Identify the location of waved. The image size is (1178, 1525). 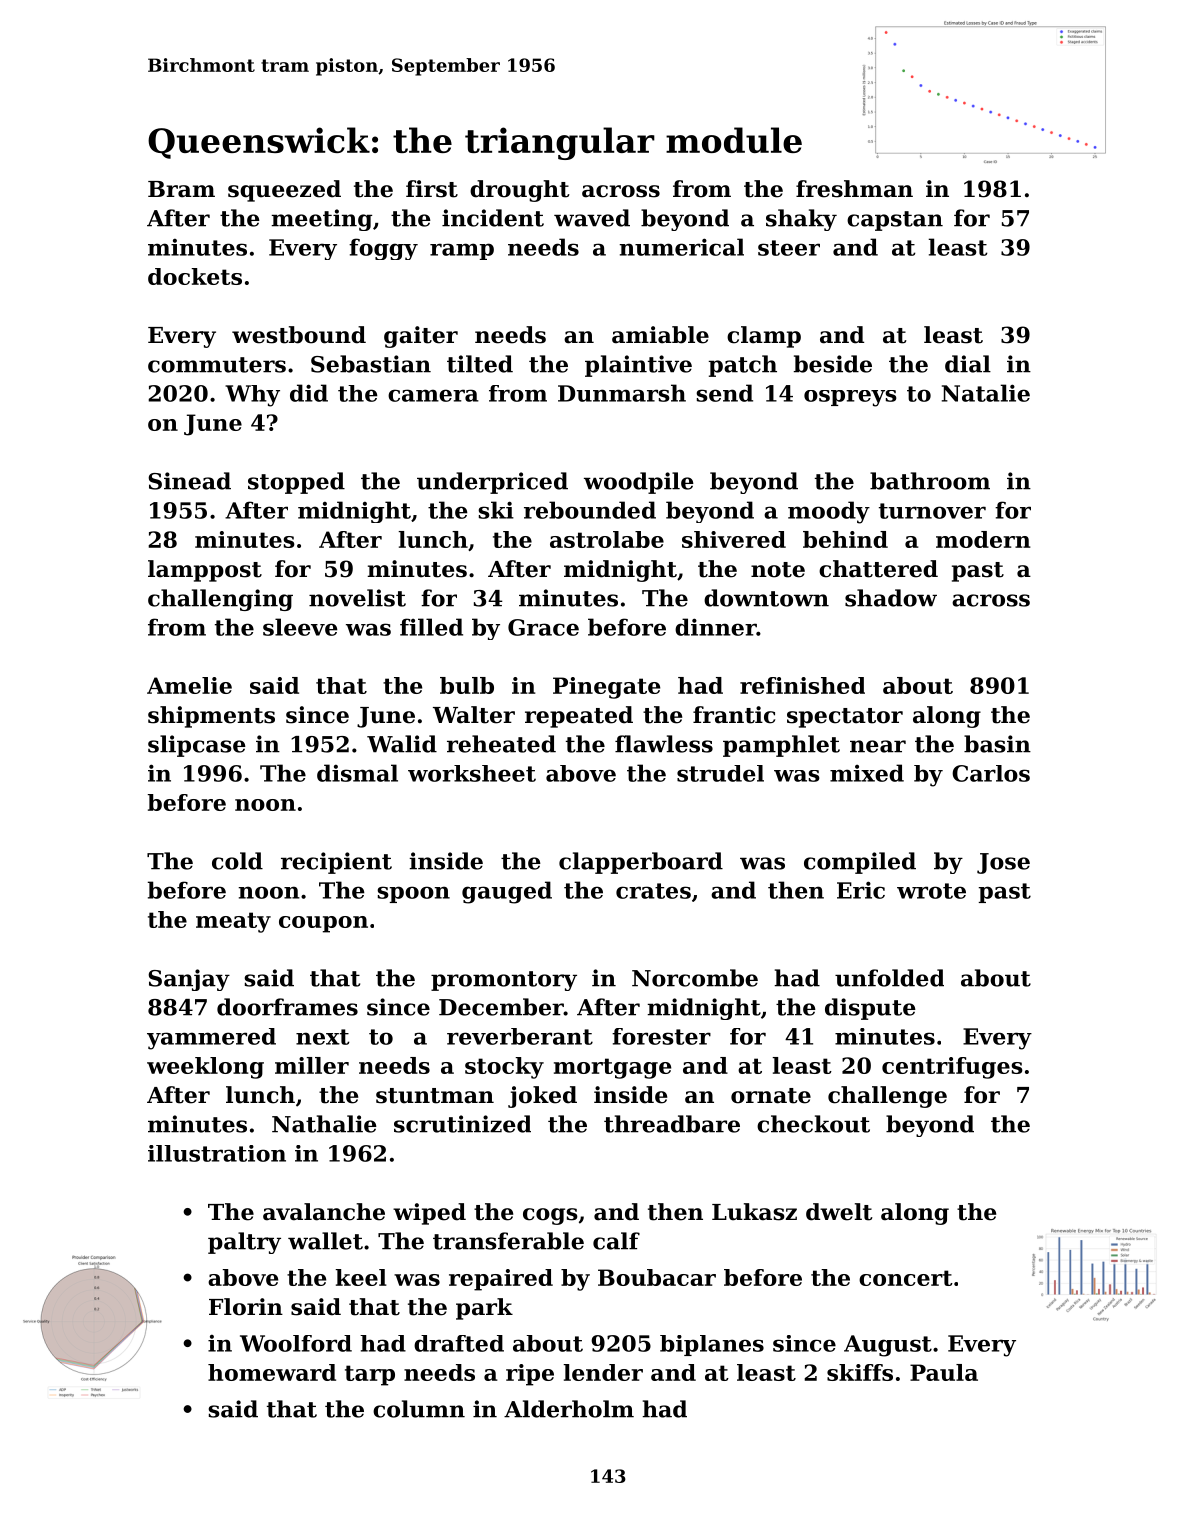
(592, 218).
